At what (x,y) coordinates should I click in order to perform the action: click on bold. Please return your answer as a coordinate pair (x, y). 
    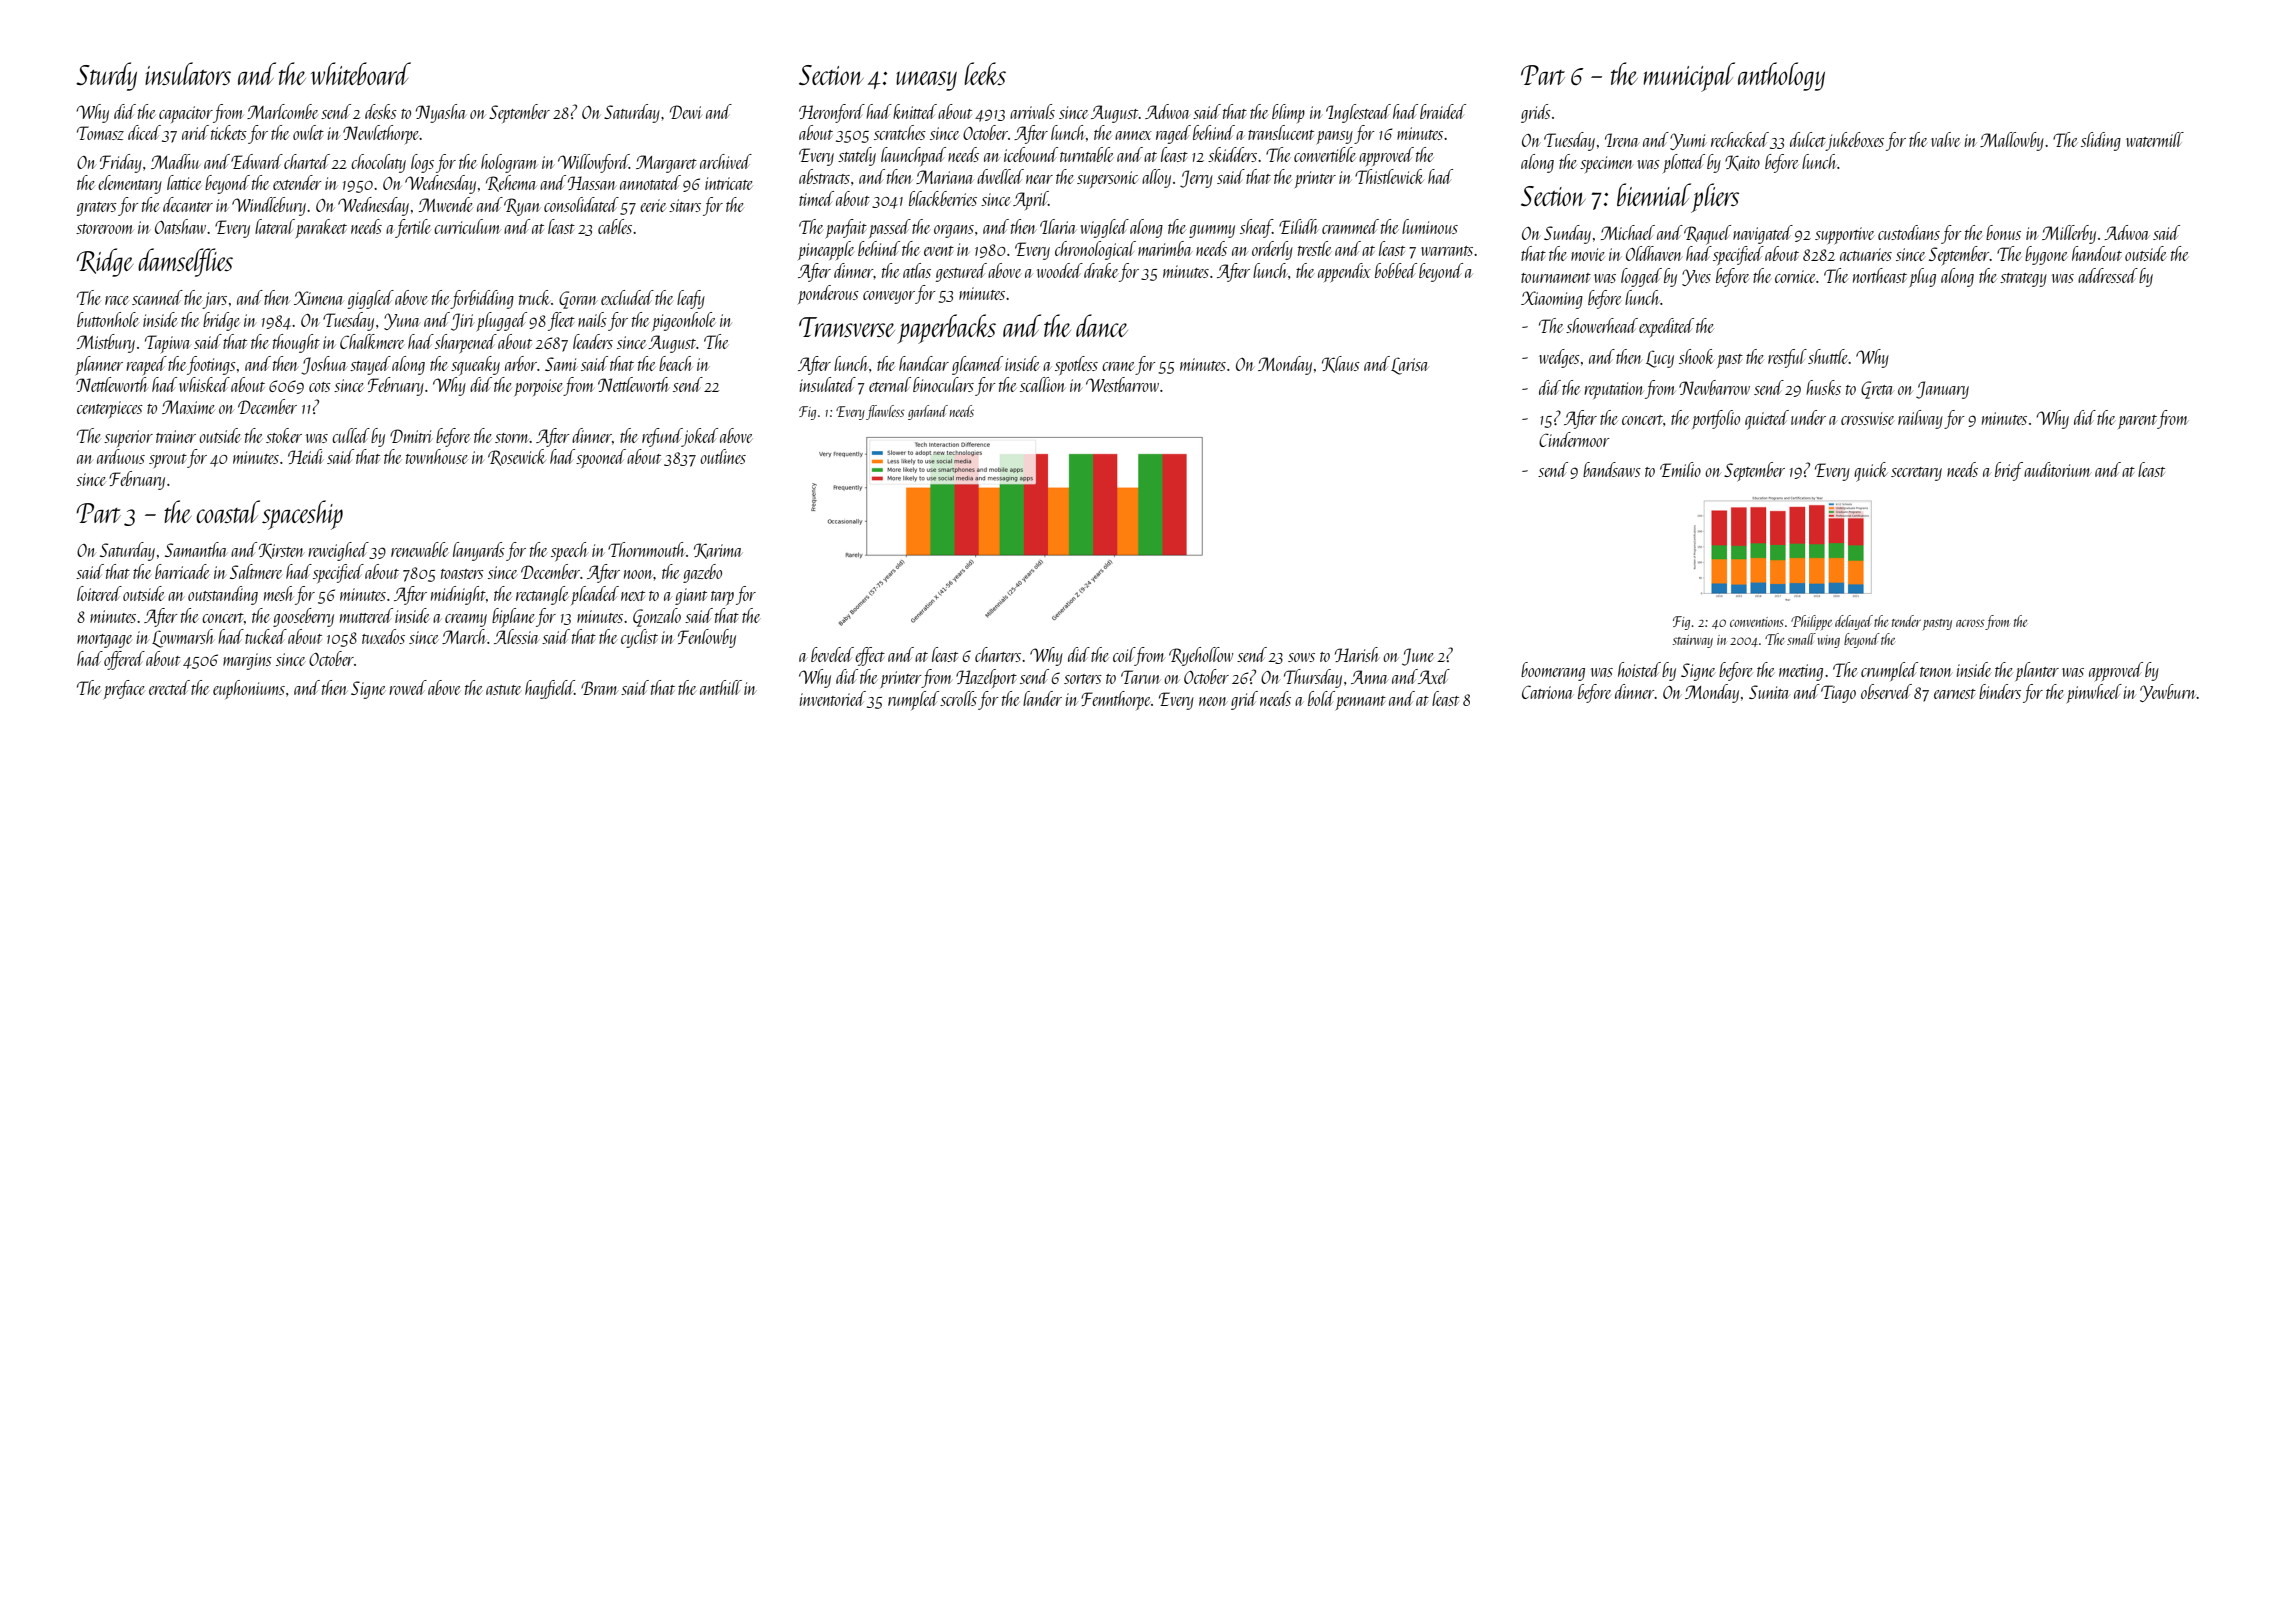
    Looking at the image, I should click on (1321, 698).
